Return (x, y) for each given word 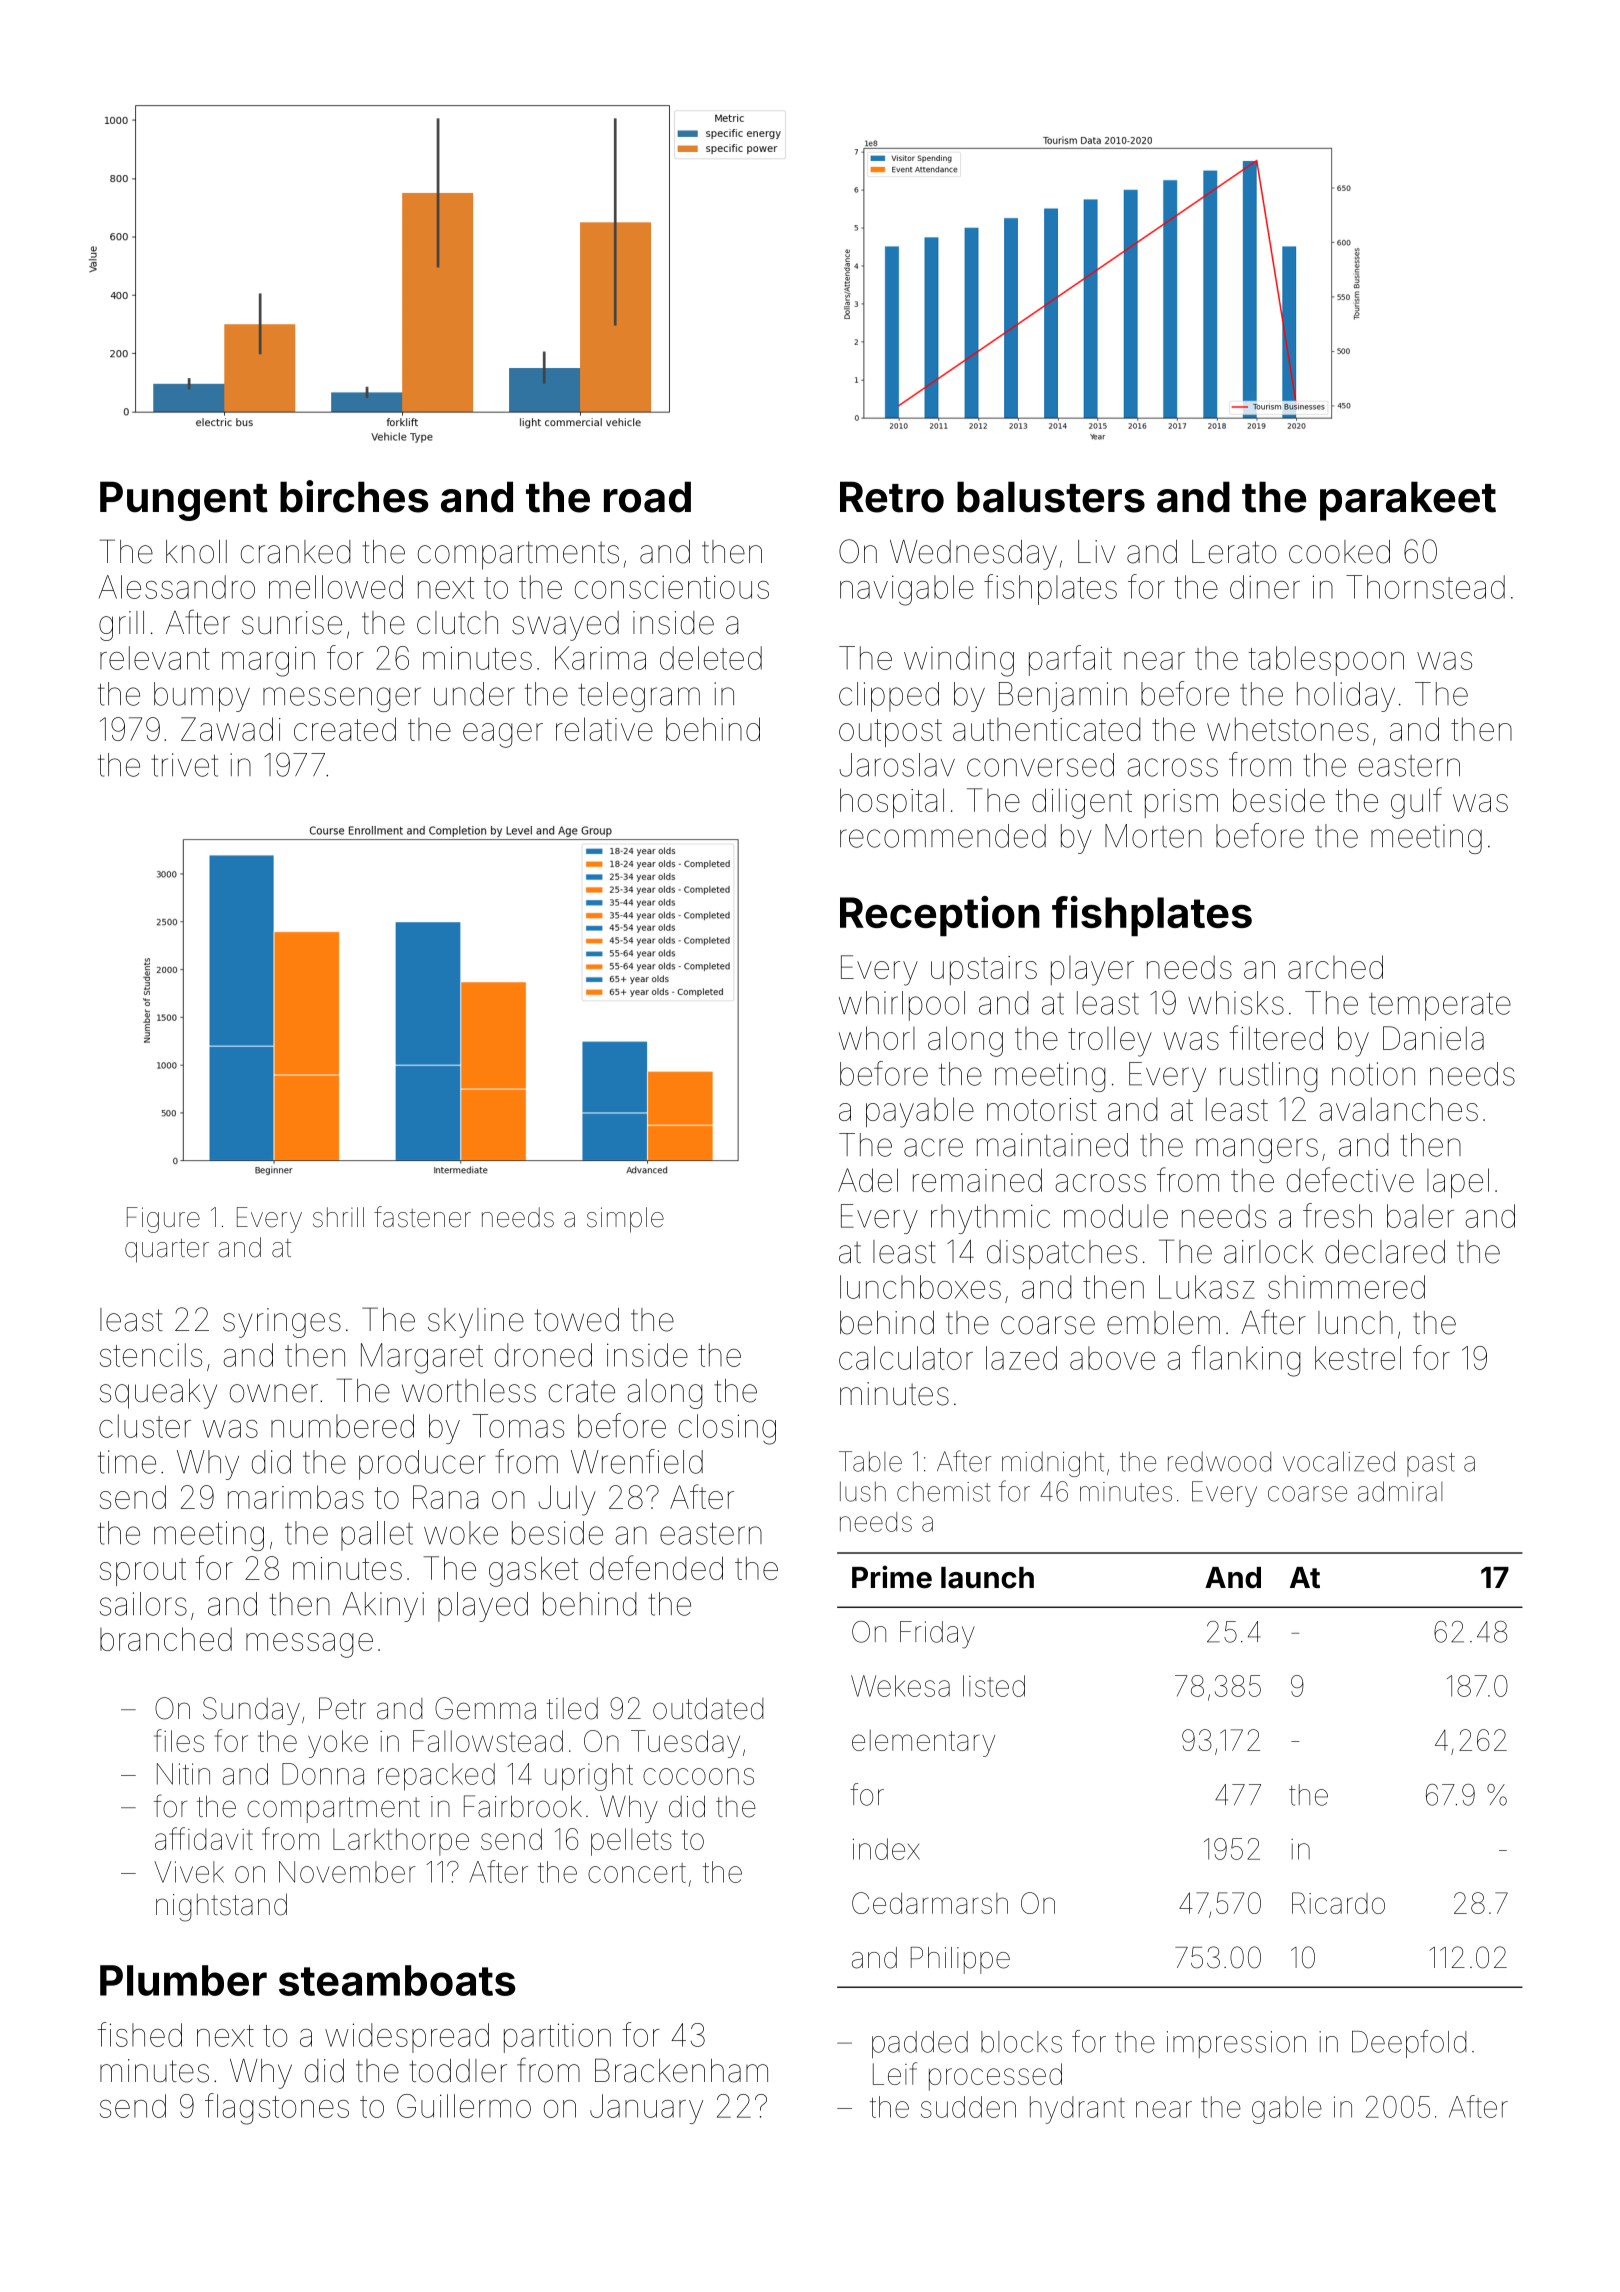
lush (863, 1491)
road (647, 497)
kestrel (1358, 1358)
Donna (323, 1774)
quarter (167, 1251)
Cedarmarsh (930, 1903)
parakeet (1408, 501)
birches (354, 496)
